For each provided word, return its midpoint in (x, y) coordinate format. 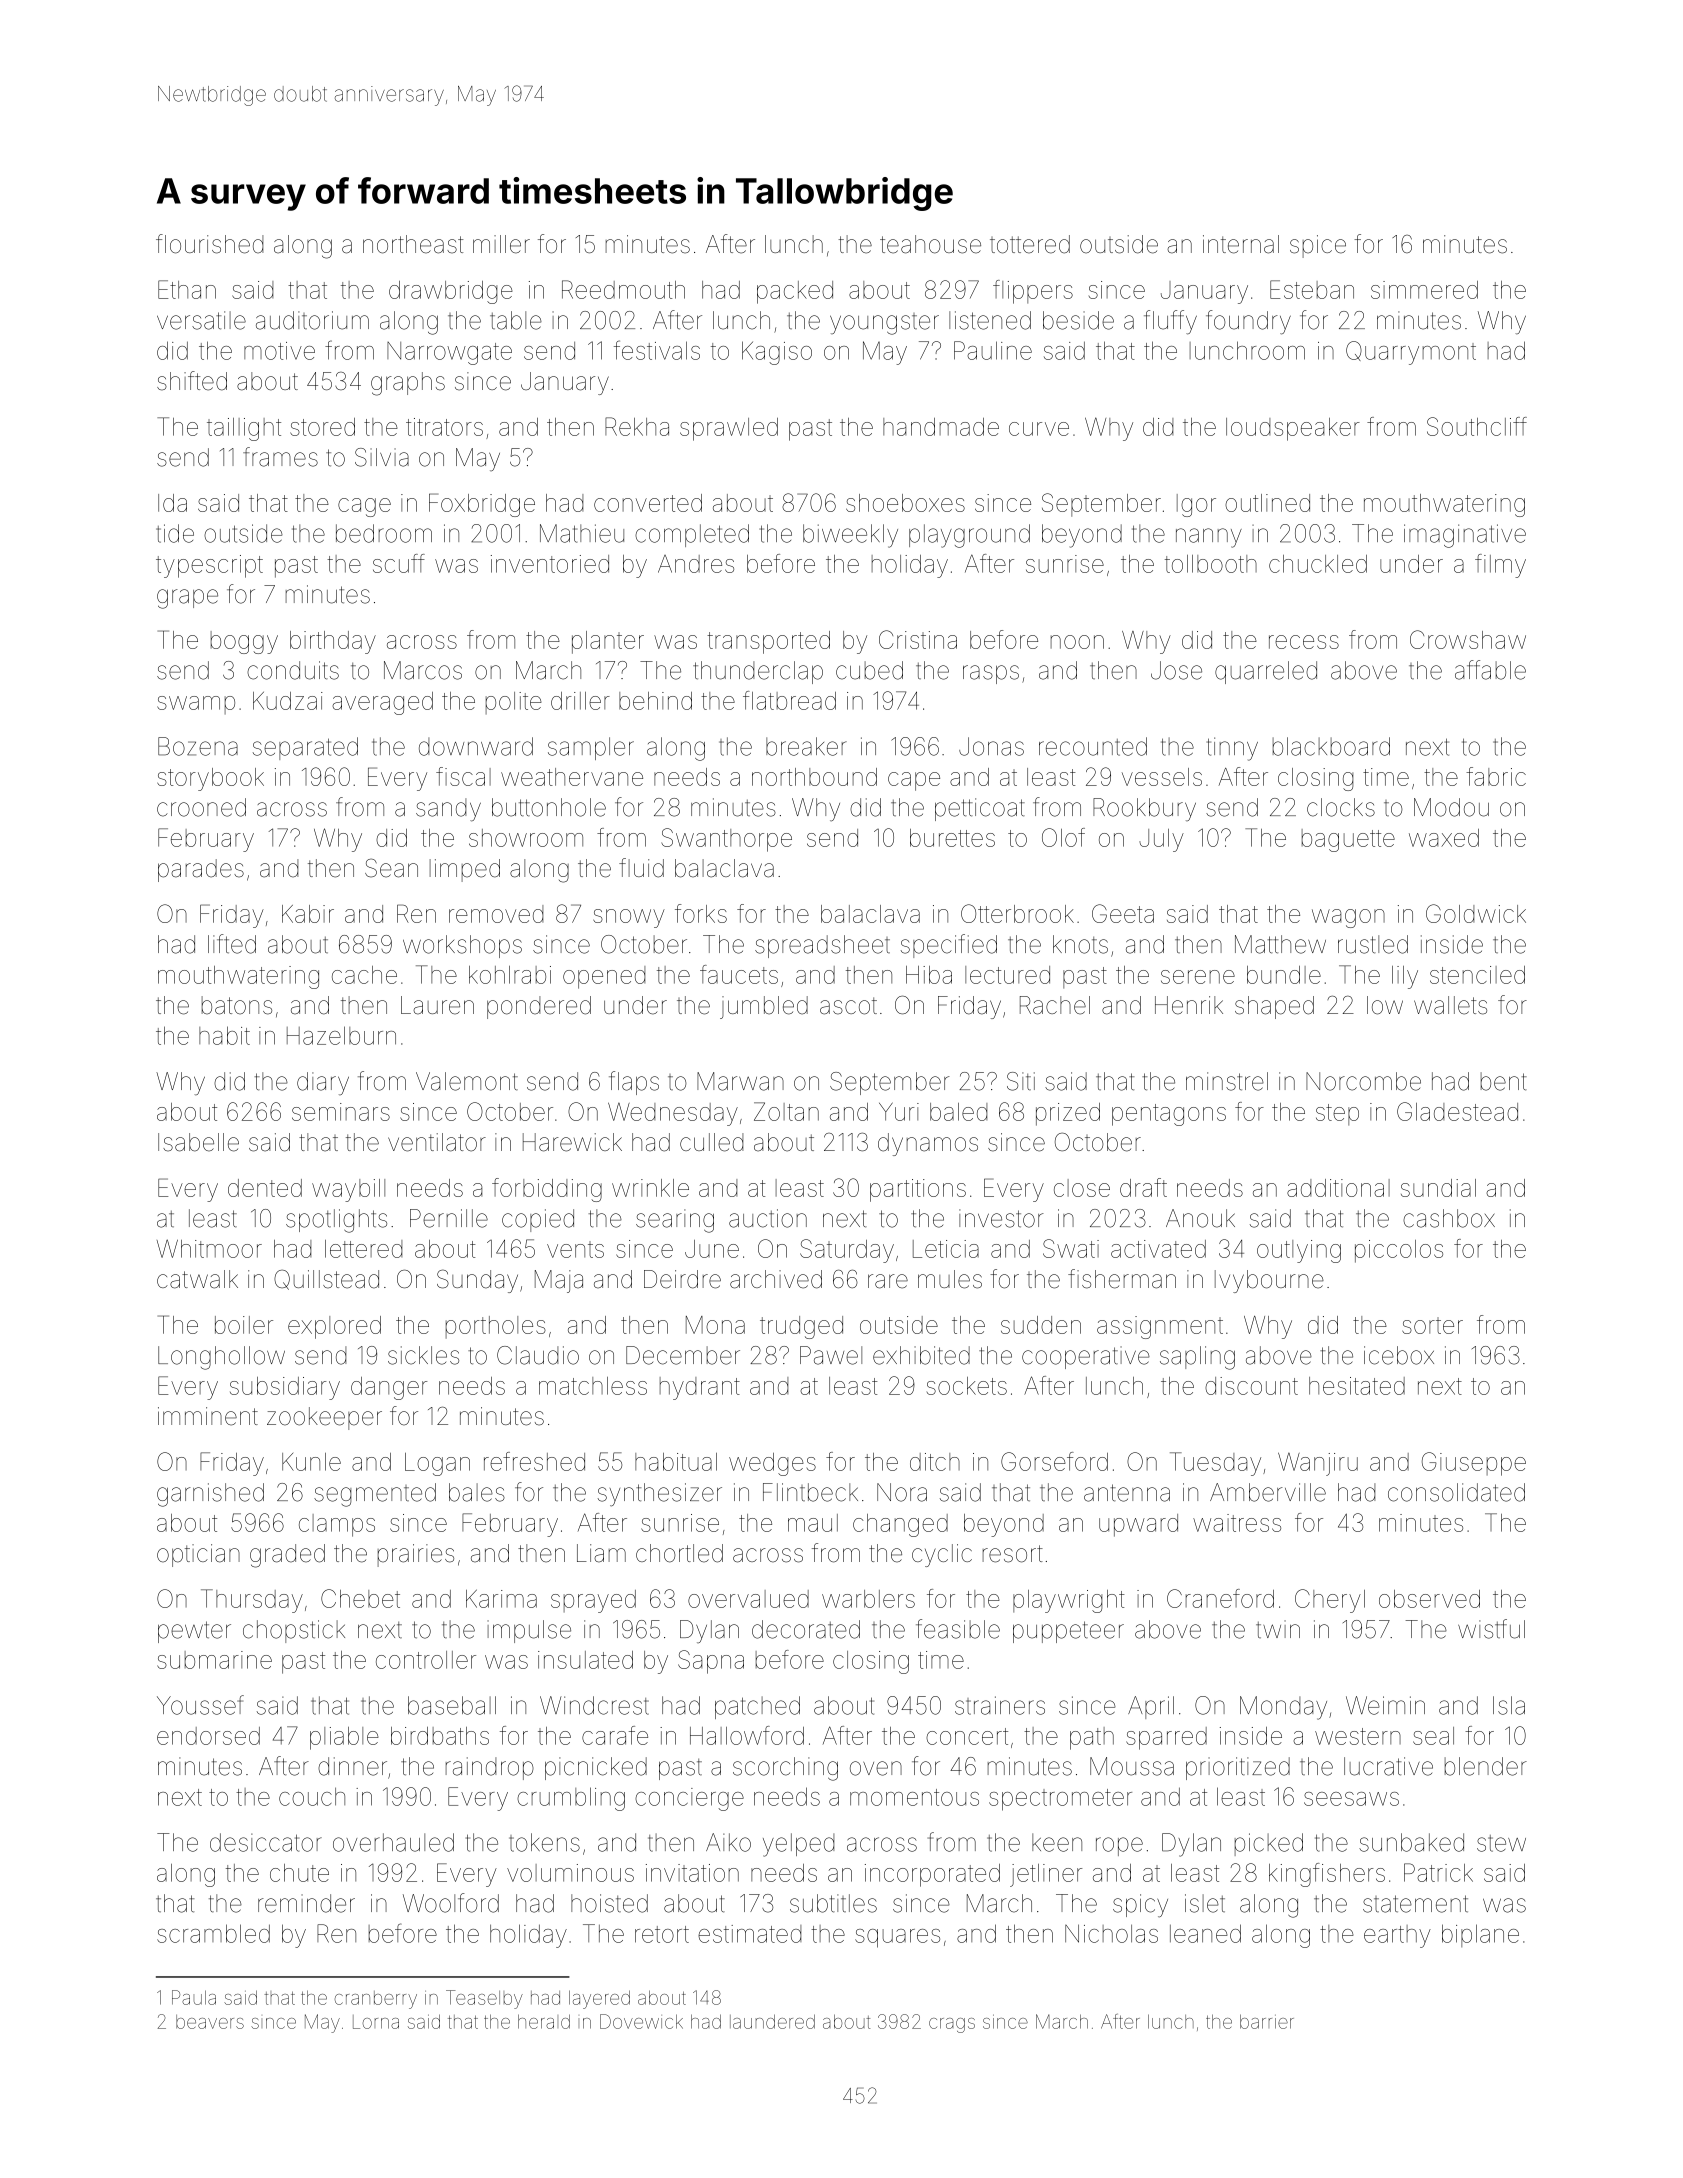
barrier (1267, 2021)
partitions (918, 1190)
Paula (194, 1997)
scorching (785, 1769)
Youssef (200, 1705)
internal (1241, 244)
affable (1490, 670)
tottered (1030, 244)
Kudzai (288, 701)
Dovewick (641, 2021)
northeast (413, 244)
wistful (1491, 1629)
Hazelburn (341, 1035)
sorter (1432, 1325)
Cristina (918, 639)
